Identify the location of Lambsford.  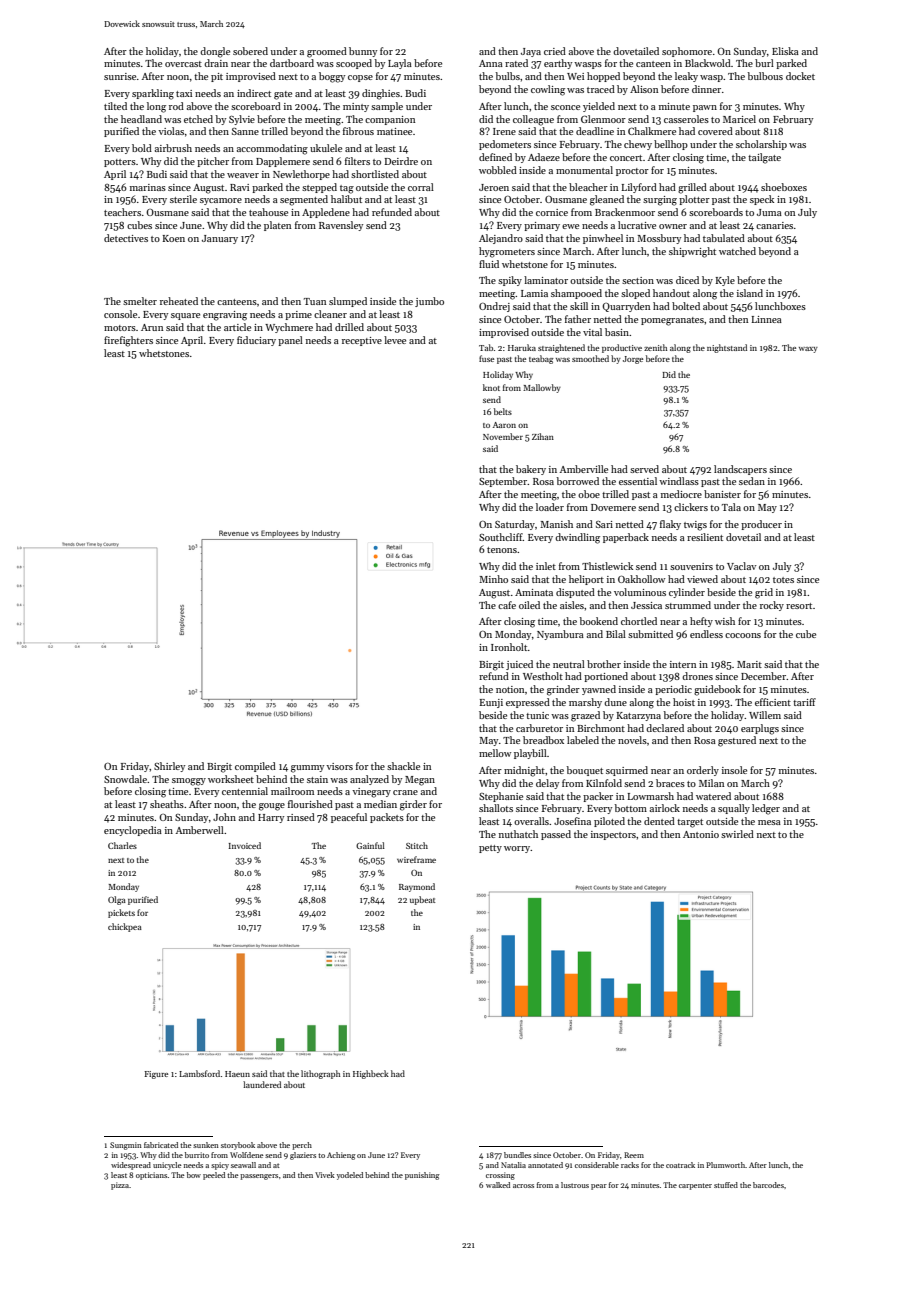
(199, 1073).
